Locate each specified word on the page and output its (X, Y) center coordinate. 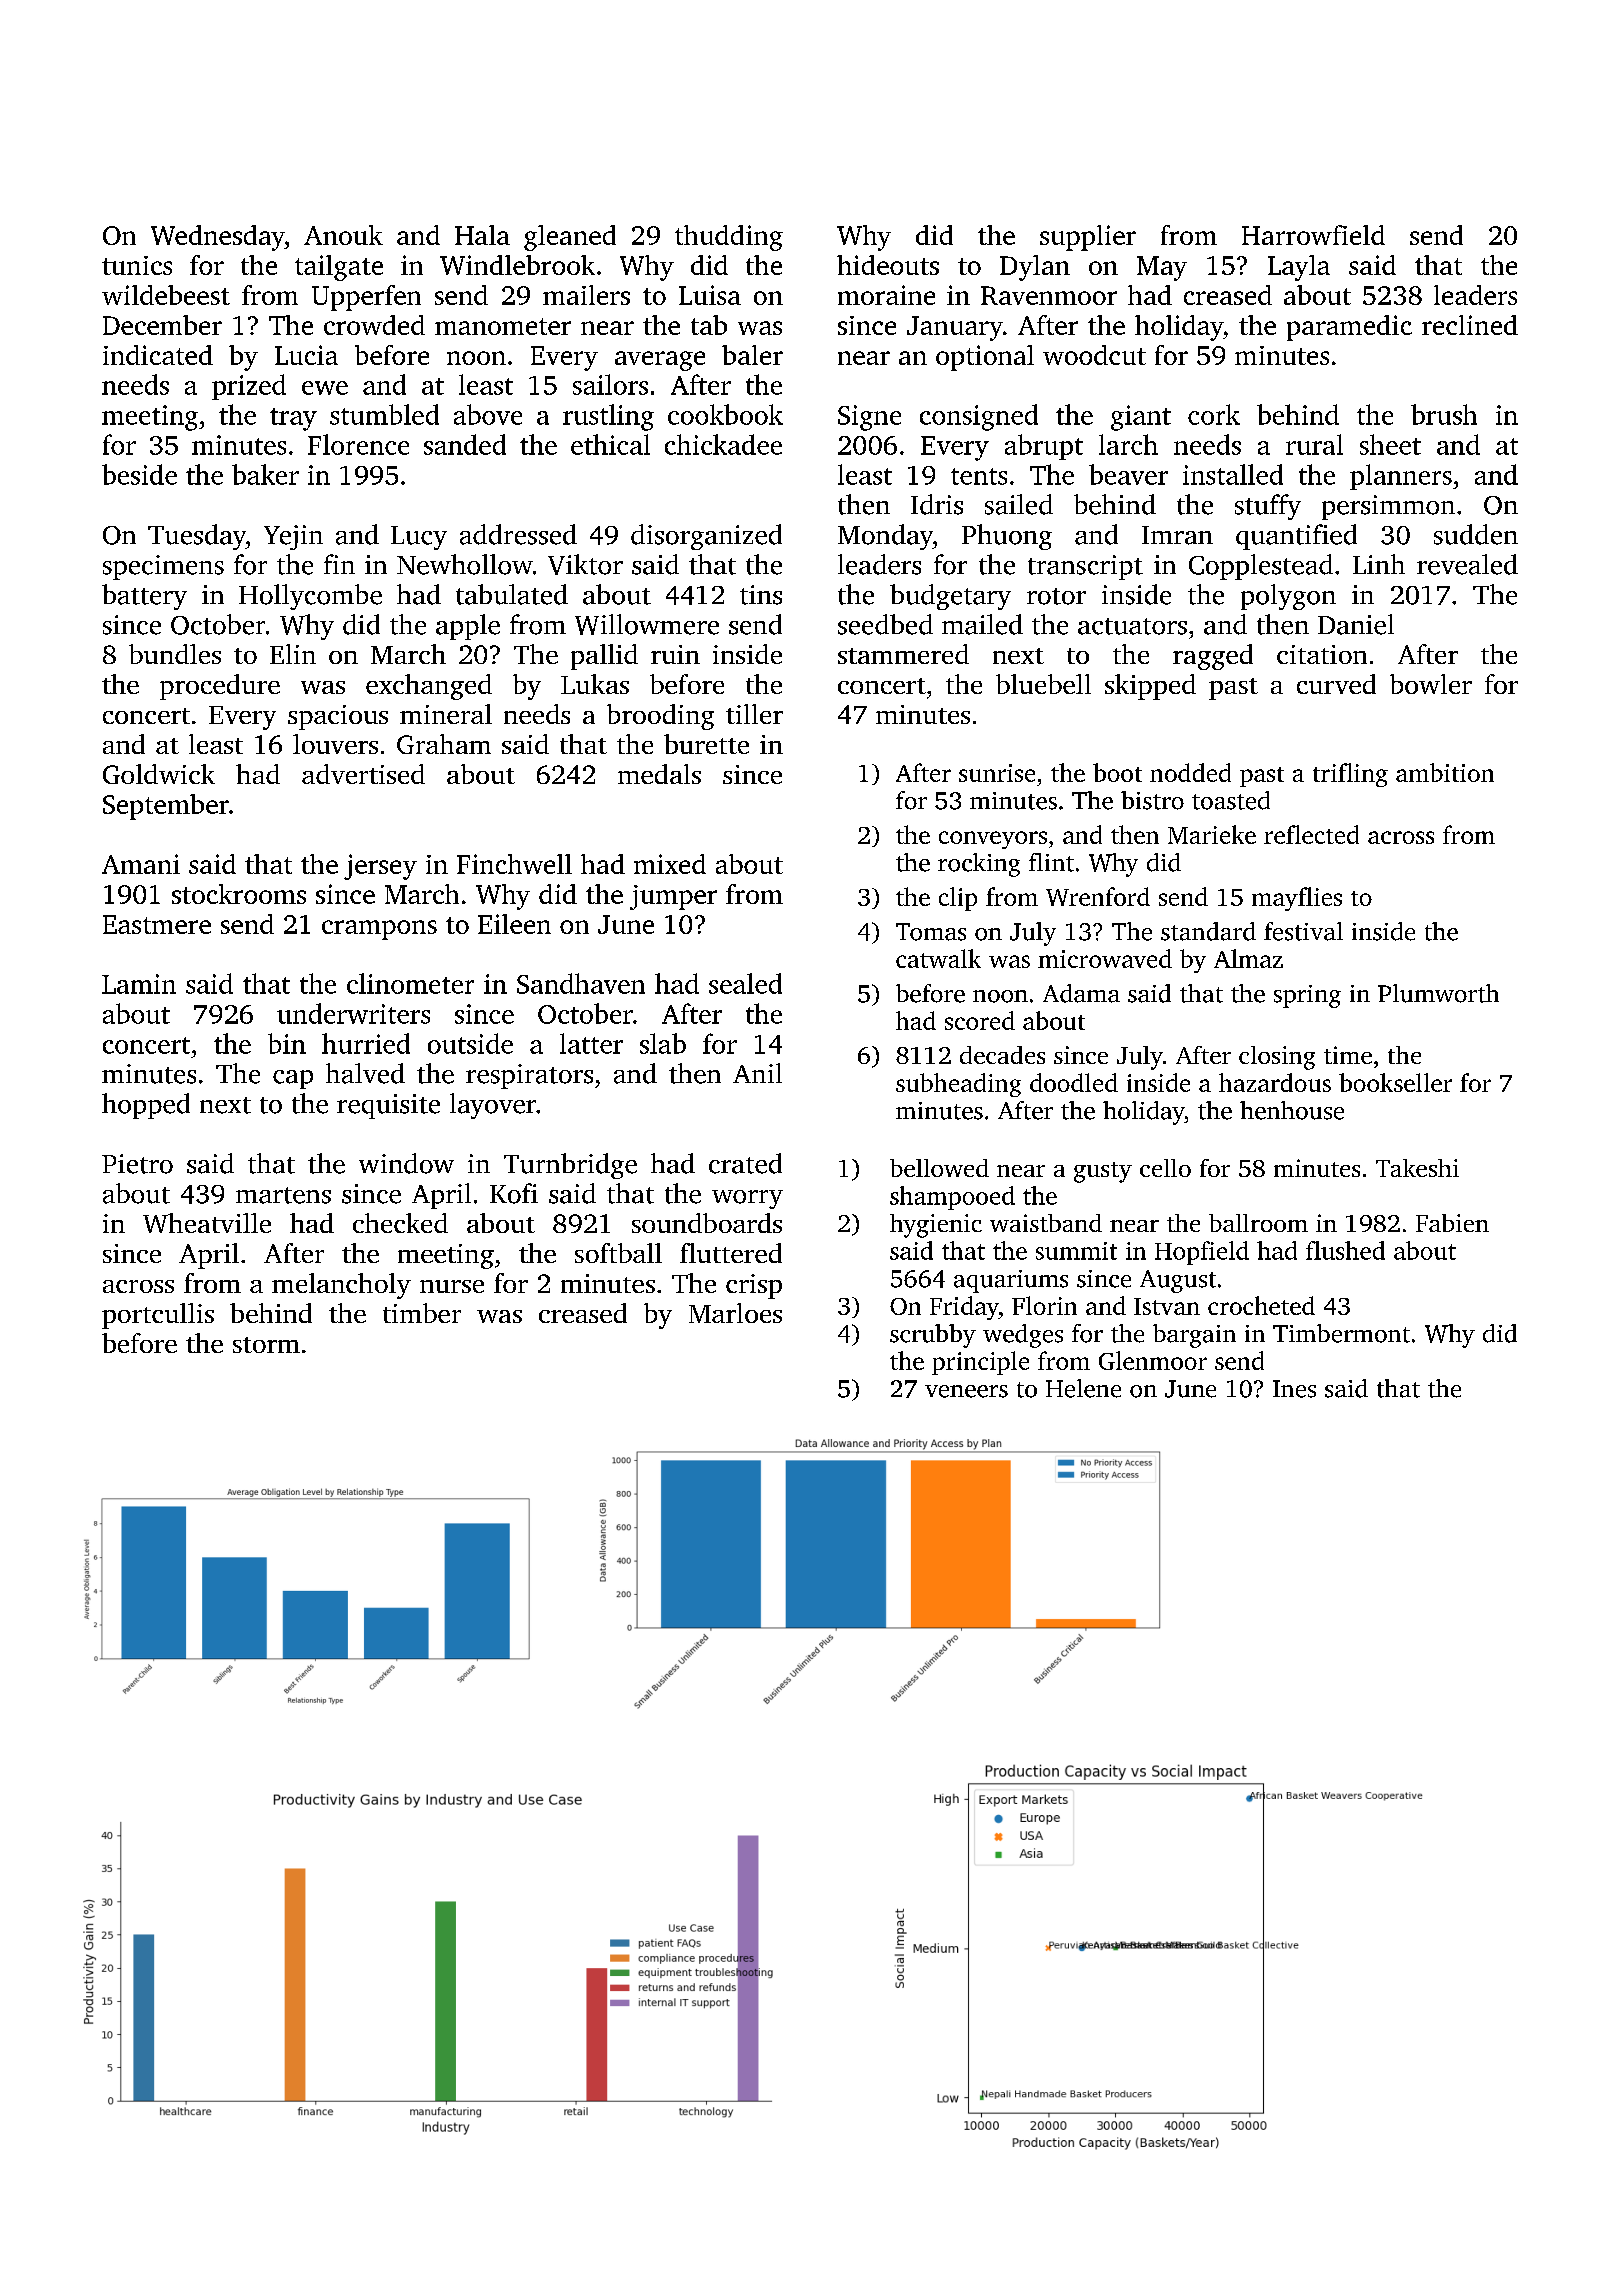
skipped (1150, 687)
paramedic (1349, 328)
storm (266, 1345)
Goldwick (159, 774)
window (406, 1163)
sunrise (997, 773)
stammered (903, 654)
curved (1336, 684)
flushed (1345, 1250)
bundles (175, 654)
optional (985, 358)
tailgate (339, 268)
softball (618, 1253)
